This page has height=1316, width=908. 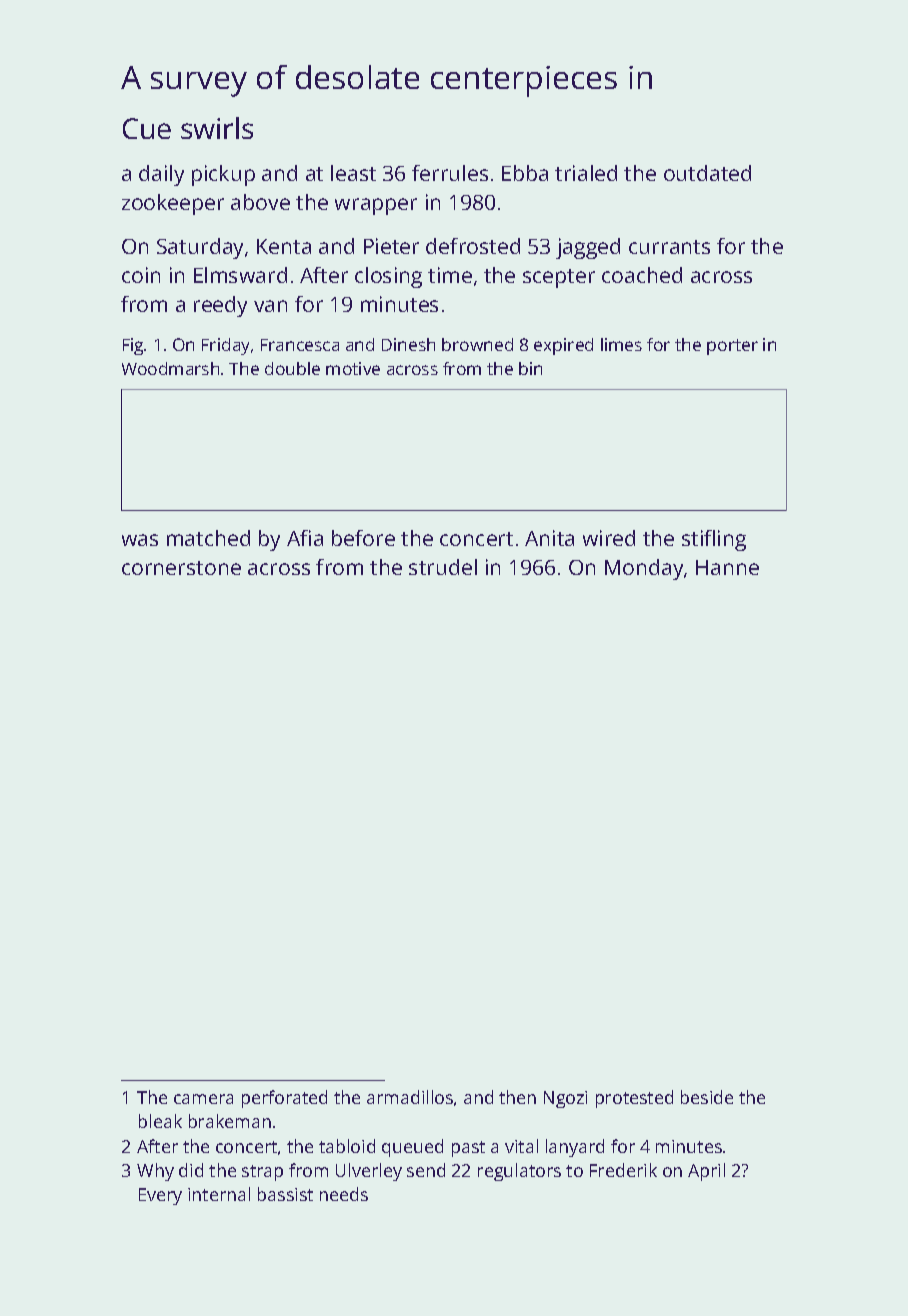 I want to click on ferrules, so click(x=450, y=173).
